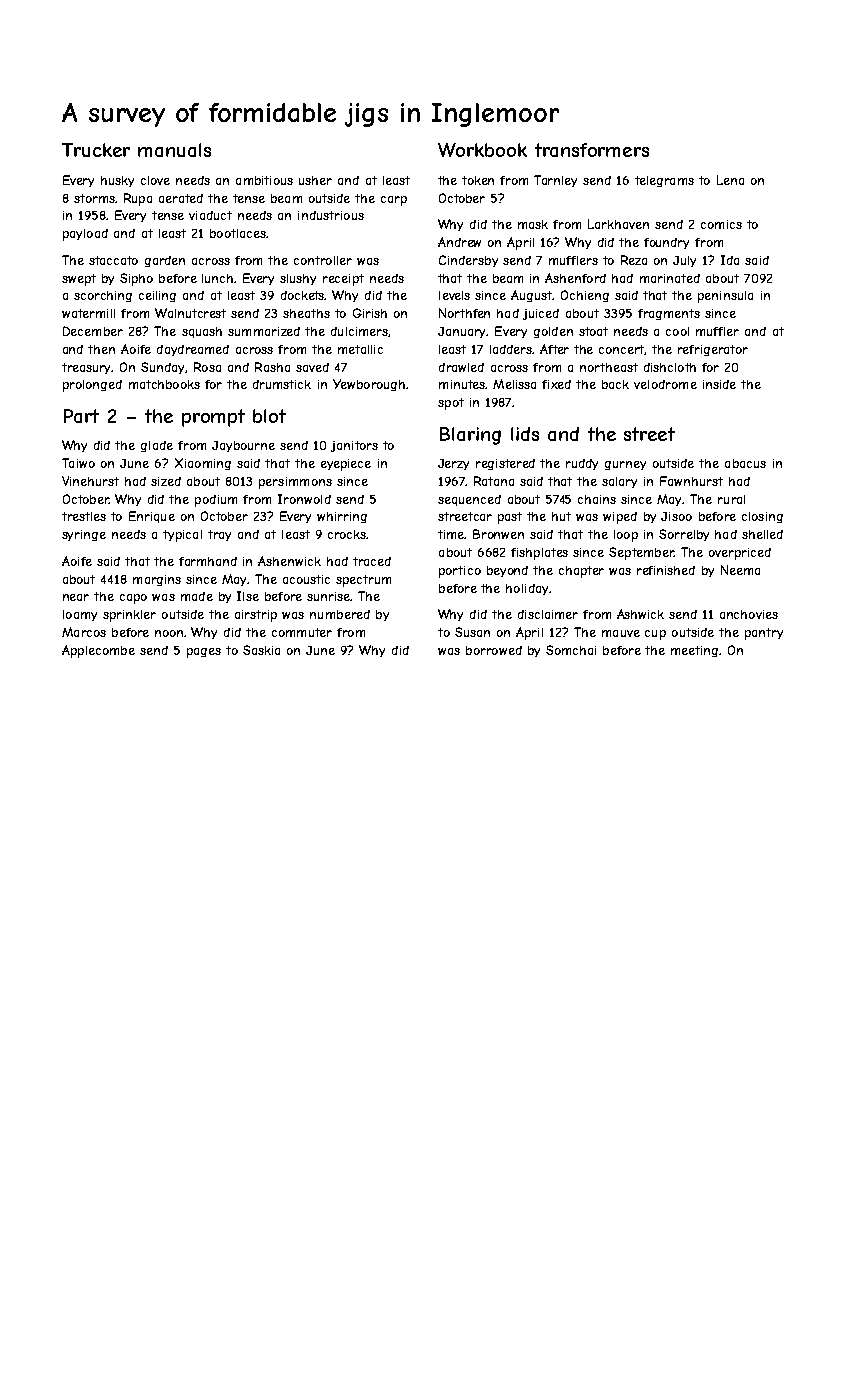  What do you see at coordinates (482, 150) in the page?
I see `Workbook` at bounding box center [482, 150].
